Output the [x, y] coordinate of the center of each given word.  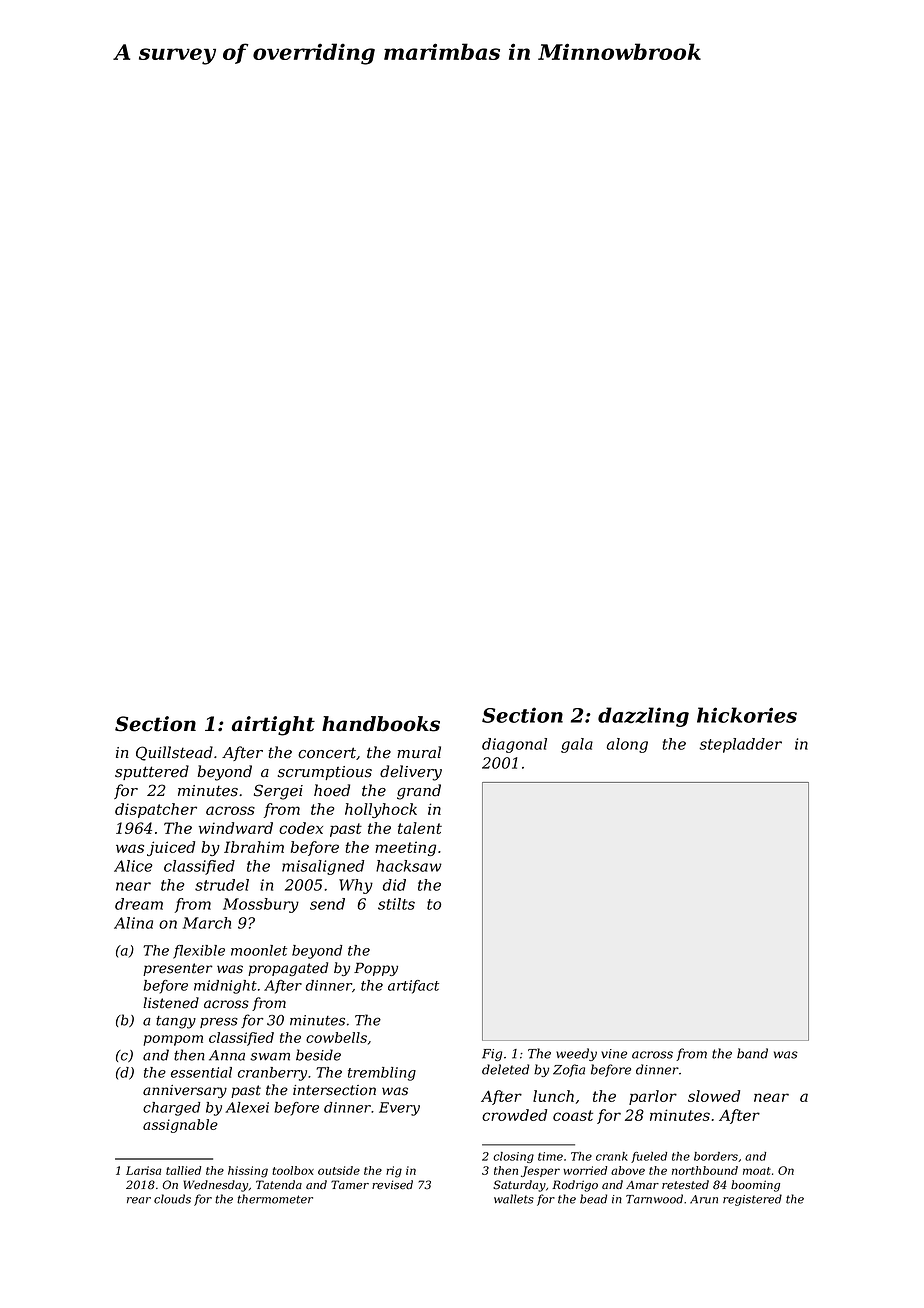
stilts [396, 904]
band [752, 1053]
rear [139, 1200]
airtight [273, 726]
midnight [225, 987]
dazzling [643, 717]
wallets [514, 1199]
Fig [492, 1055]
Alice [133, 866]
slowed [714, 1096]
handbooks [381, 724]
